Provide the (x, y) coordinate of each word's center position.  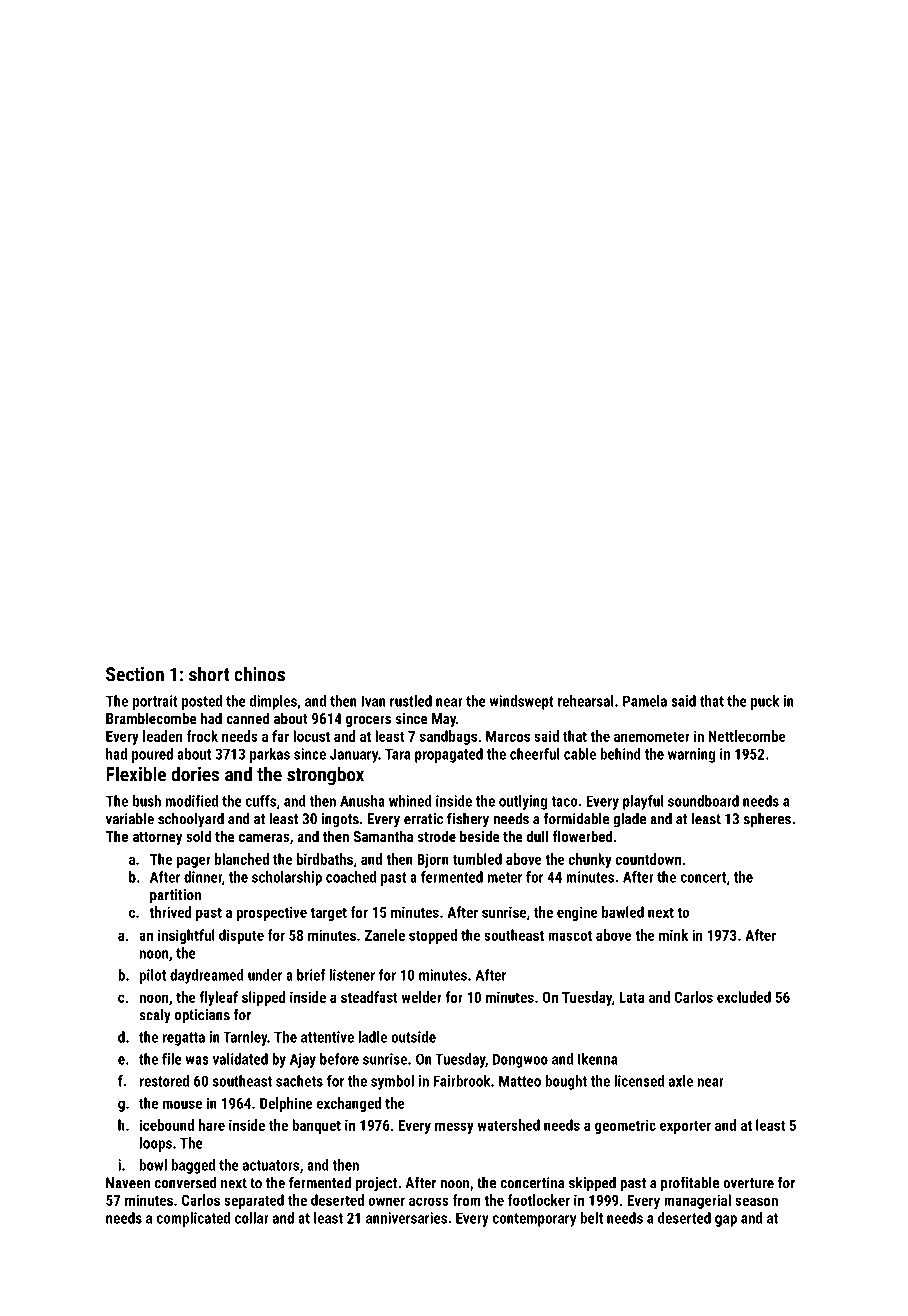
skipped (592, 1184)
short (209, 674)
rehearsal (586, 701)
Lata (632, 997)
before (339, 1059)
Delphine (286, 1104)
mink (673, 935)
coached (351, 877)
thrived (171, 912)
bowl (153, 1165)
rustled (411, 701)
